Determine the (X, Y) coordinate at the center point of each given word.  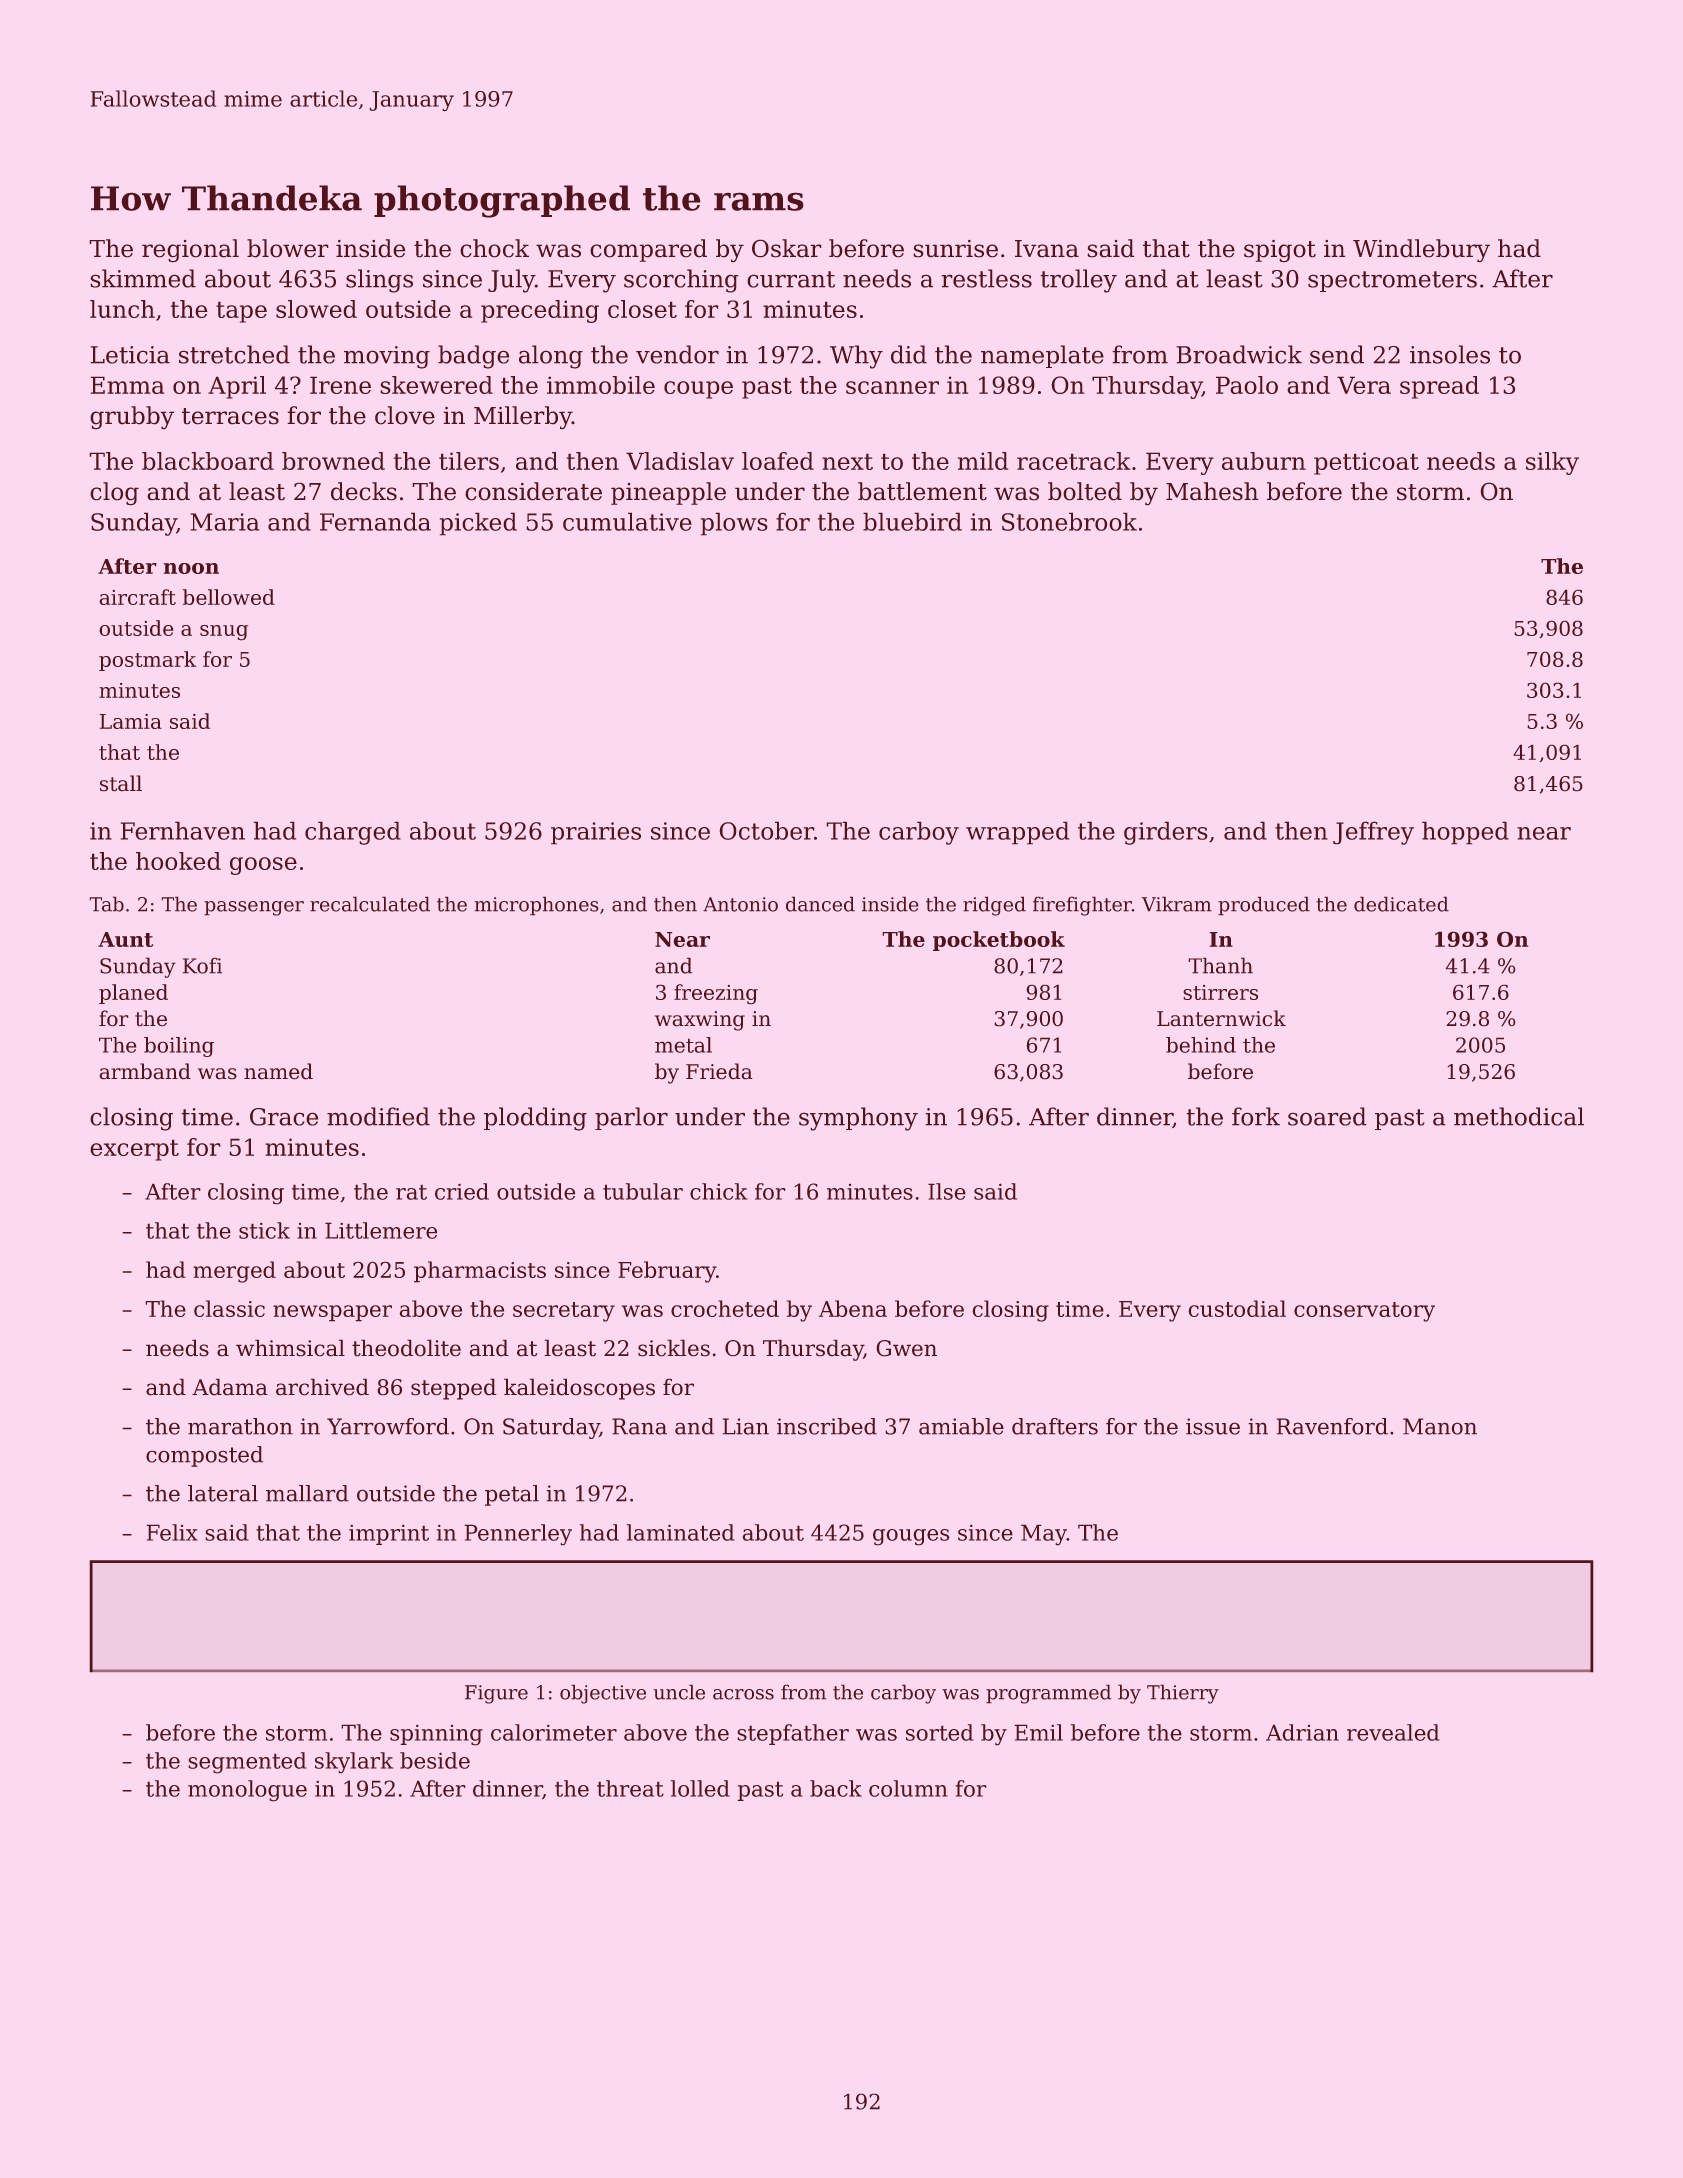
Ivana (1047, 249)
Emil (1038, 1732)
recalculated (370, 904)
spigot (1280, 251)
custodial (1237, 1308)
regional (190, 251)
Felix (172, 1532)
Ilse (947, 1191)
